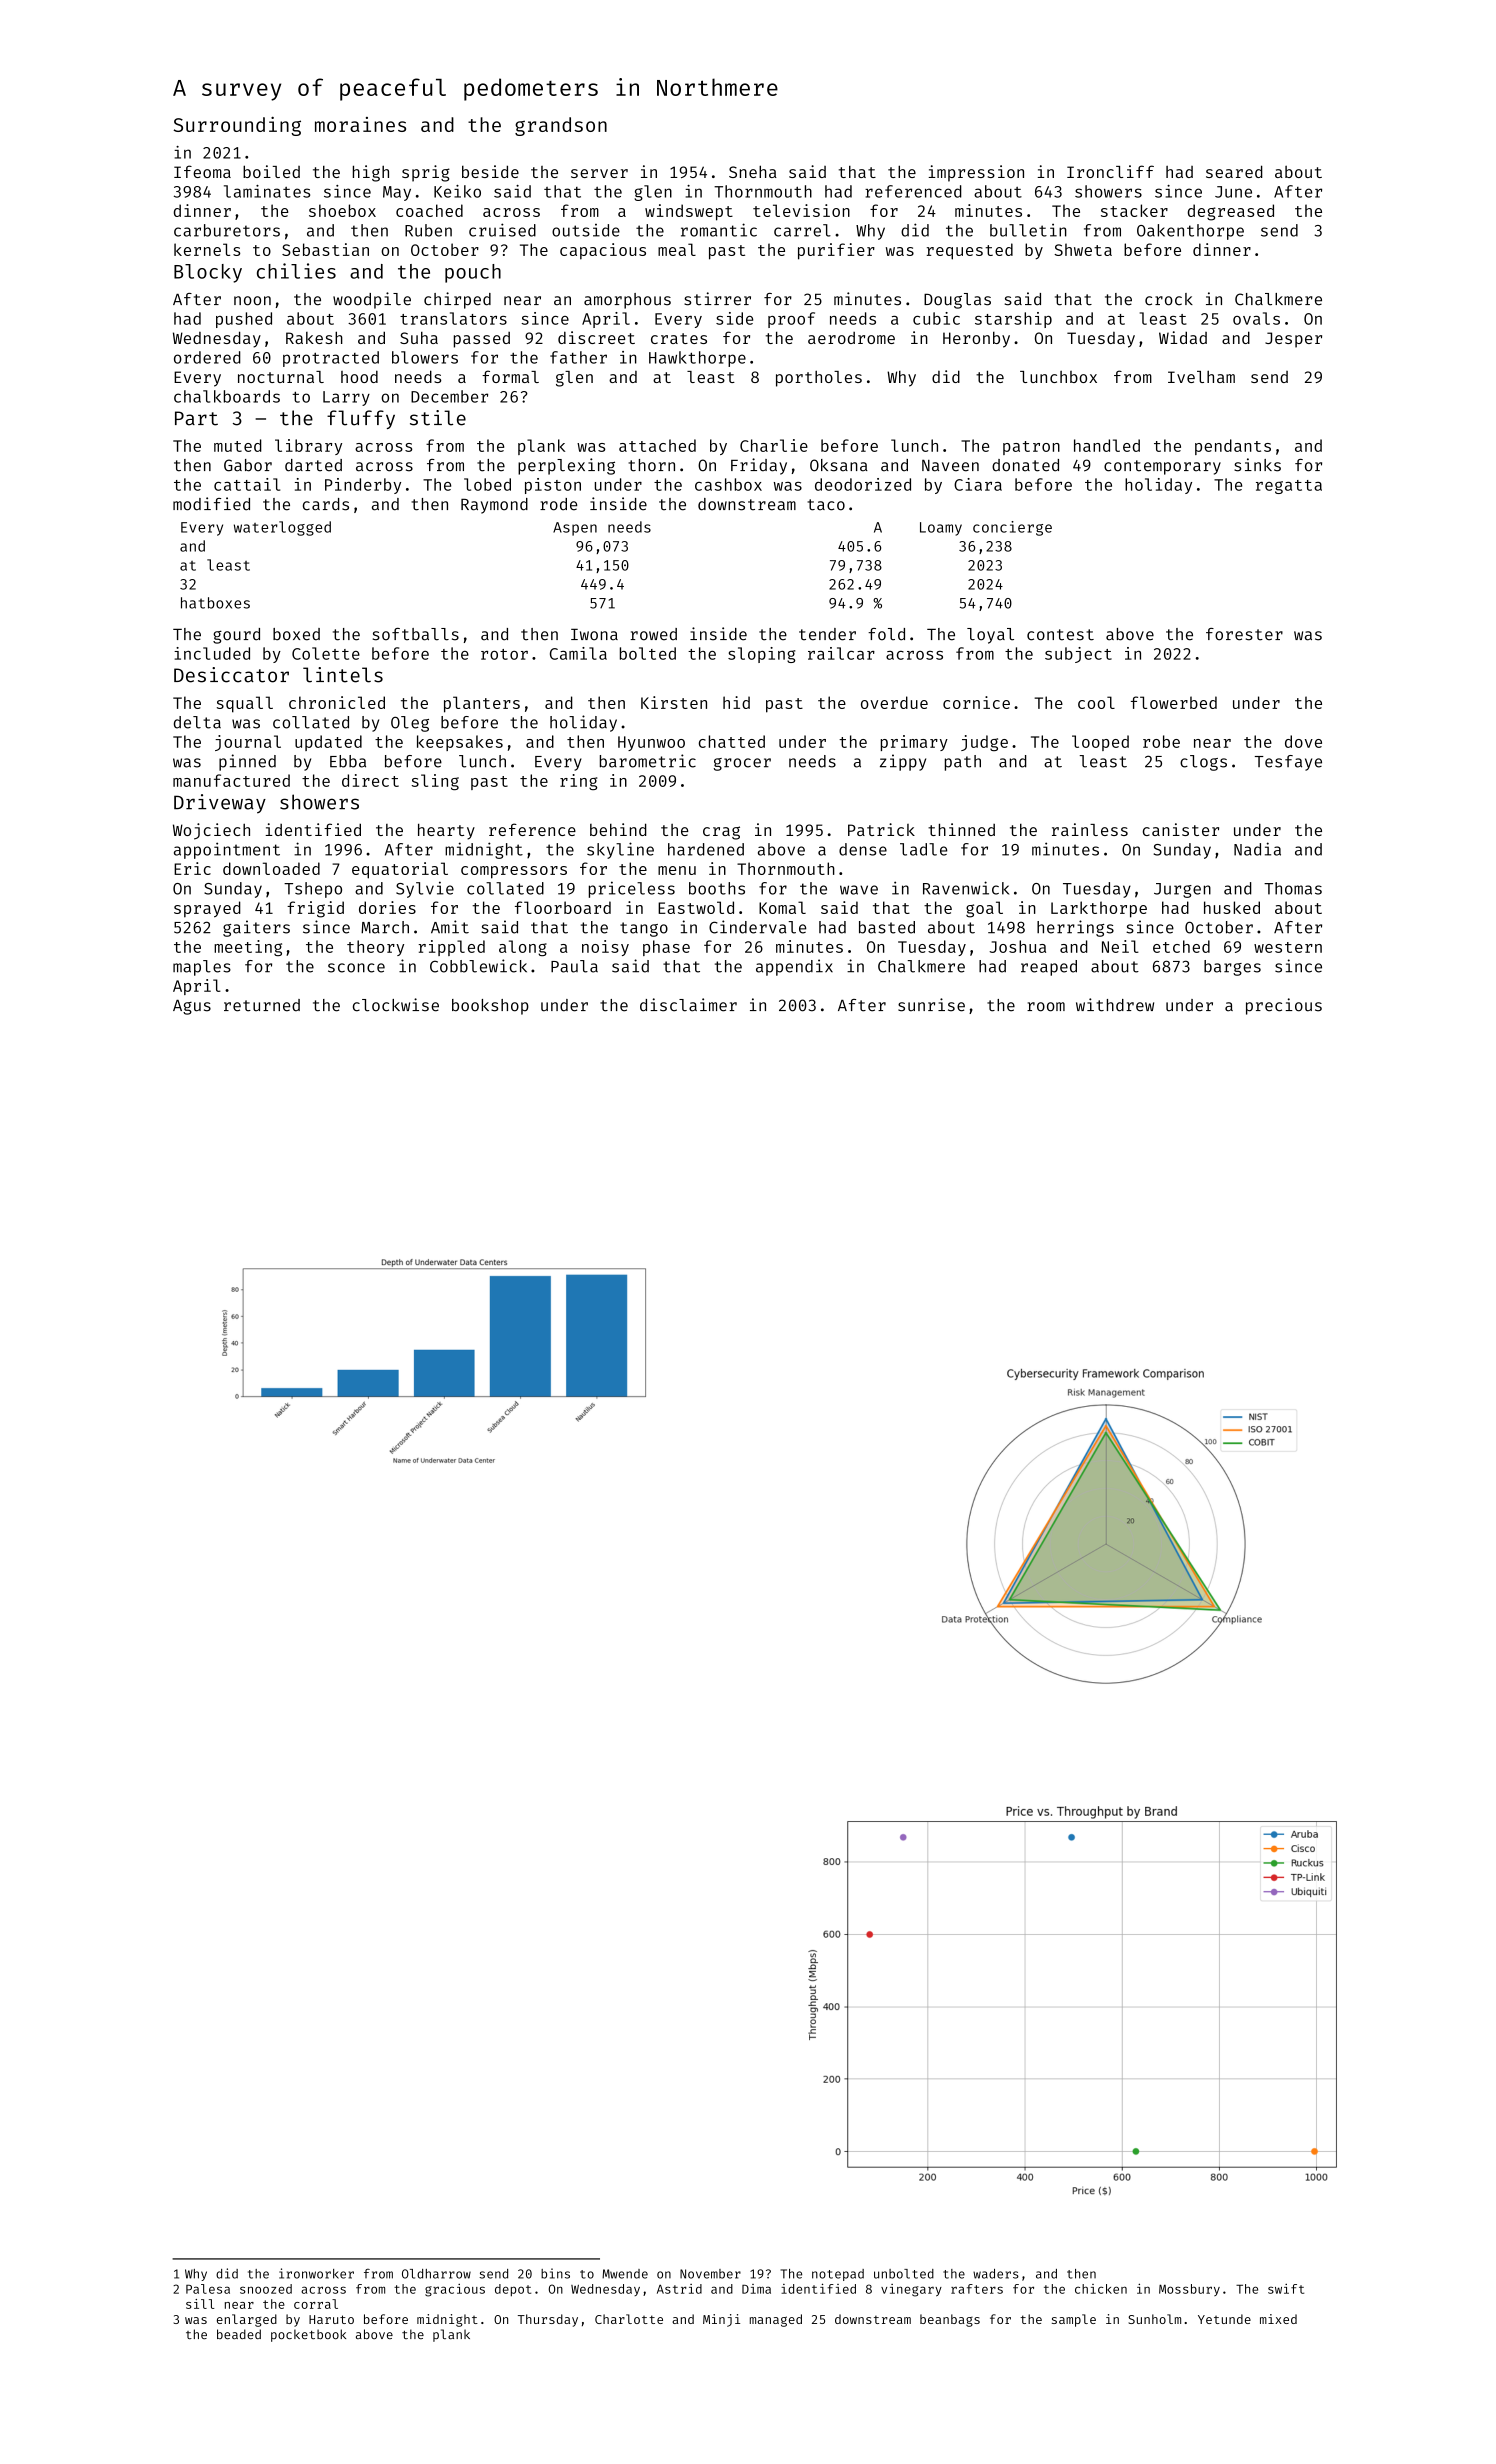  What do you see at coordinates (1190, 232) in the screenshot?
I see `Oakenthorpe` at bounding box center [1190, 232].
